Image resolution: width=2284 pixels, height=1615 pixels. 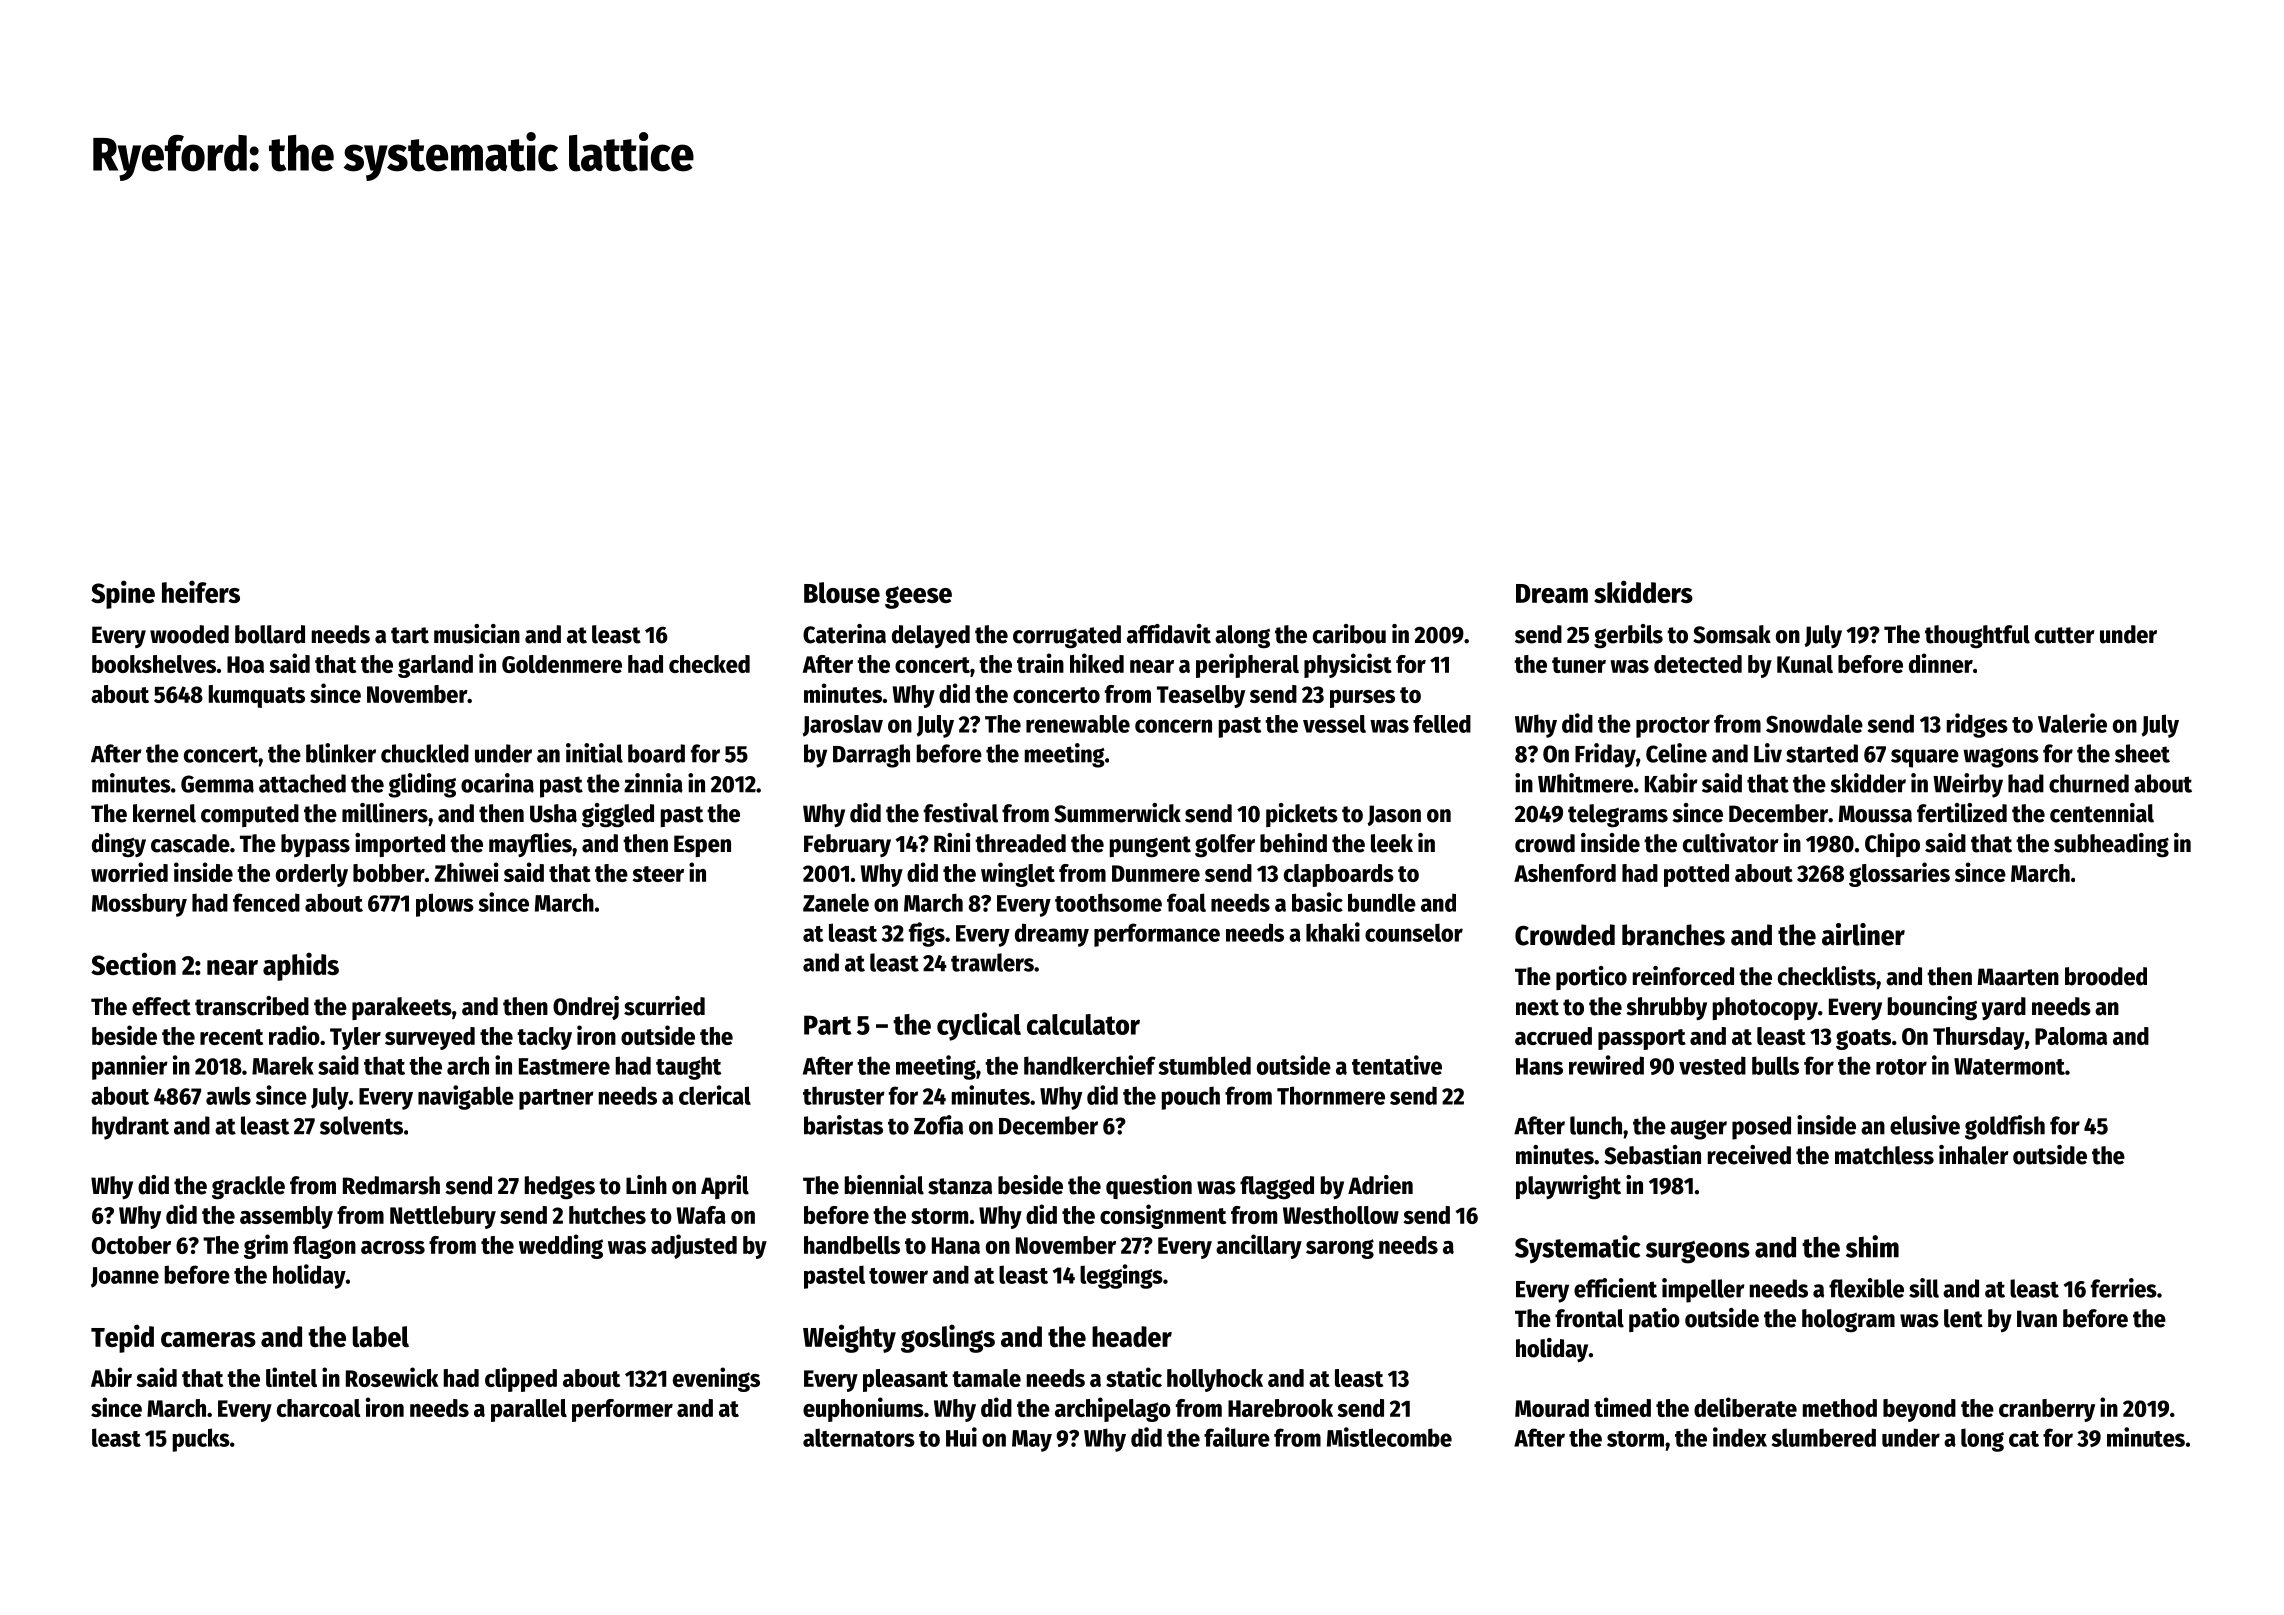 I want to click on Sebastian, so click(x=1652, y=1155).
